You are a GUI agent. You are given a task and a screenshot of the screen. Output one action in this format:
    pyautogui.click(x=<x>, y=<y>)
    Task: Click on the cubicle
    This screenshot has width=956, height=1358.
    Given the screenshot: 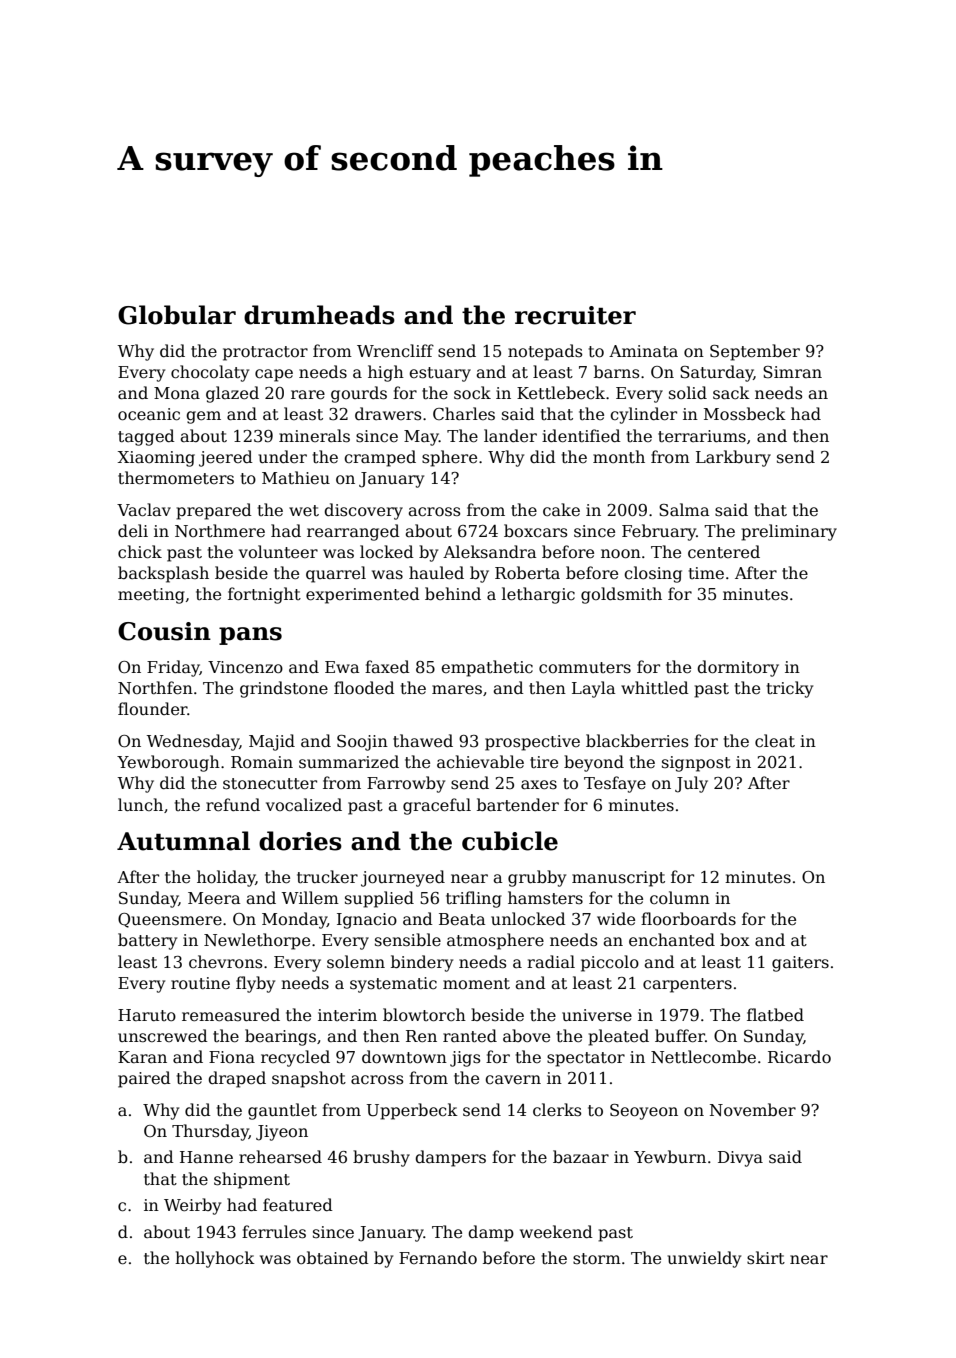 What is the action you would take?
    pyautogui.click(x=510, y=841)
